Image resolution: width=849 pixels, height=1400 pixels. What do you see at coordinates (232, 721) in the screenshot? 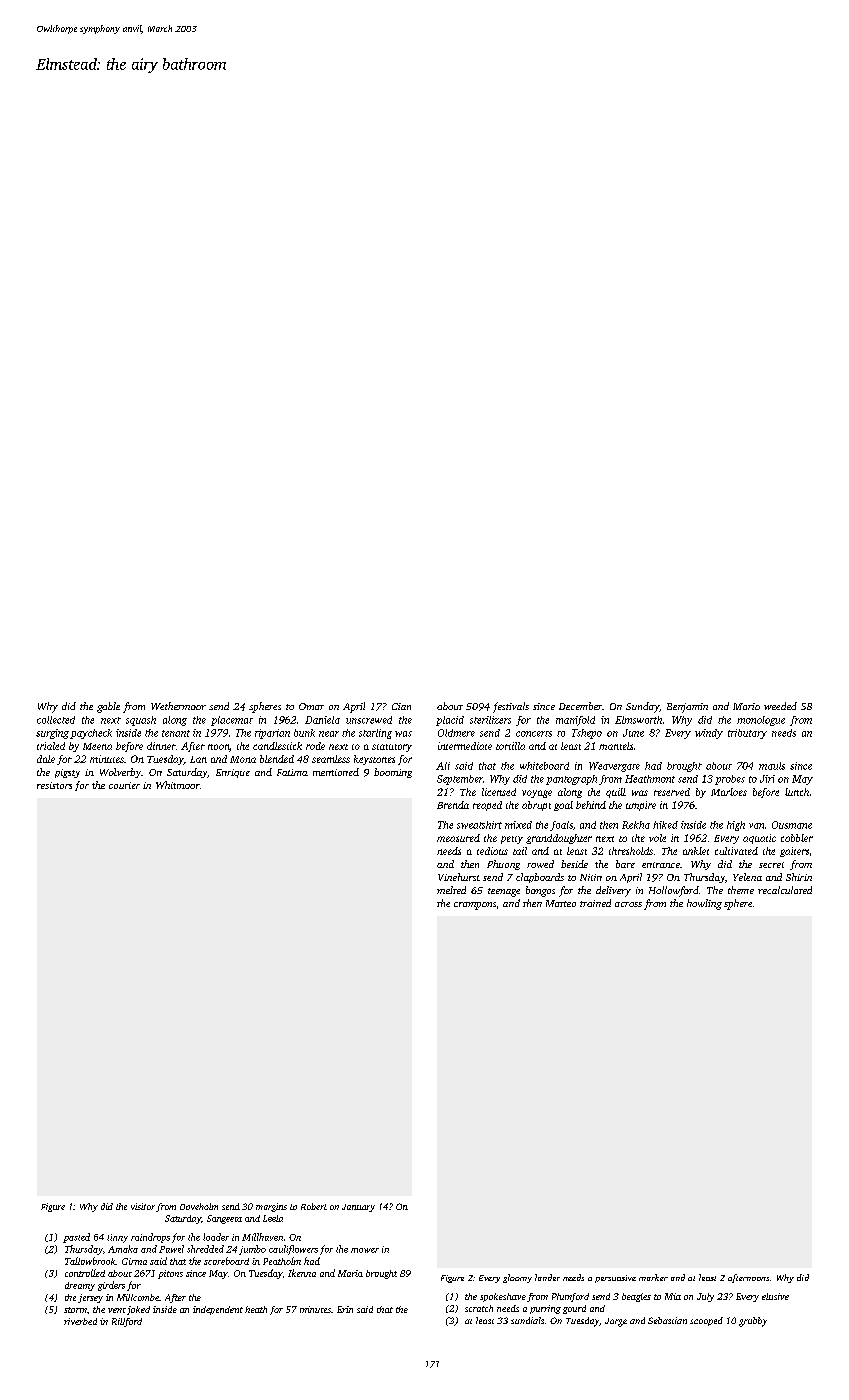
I see `placemat` at bounding box center [232, 721].
